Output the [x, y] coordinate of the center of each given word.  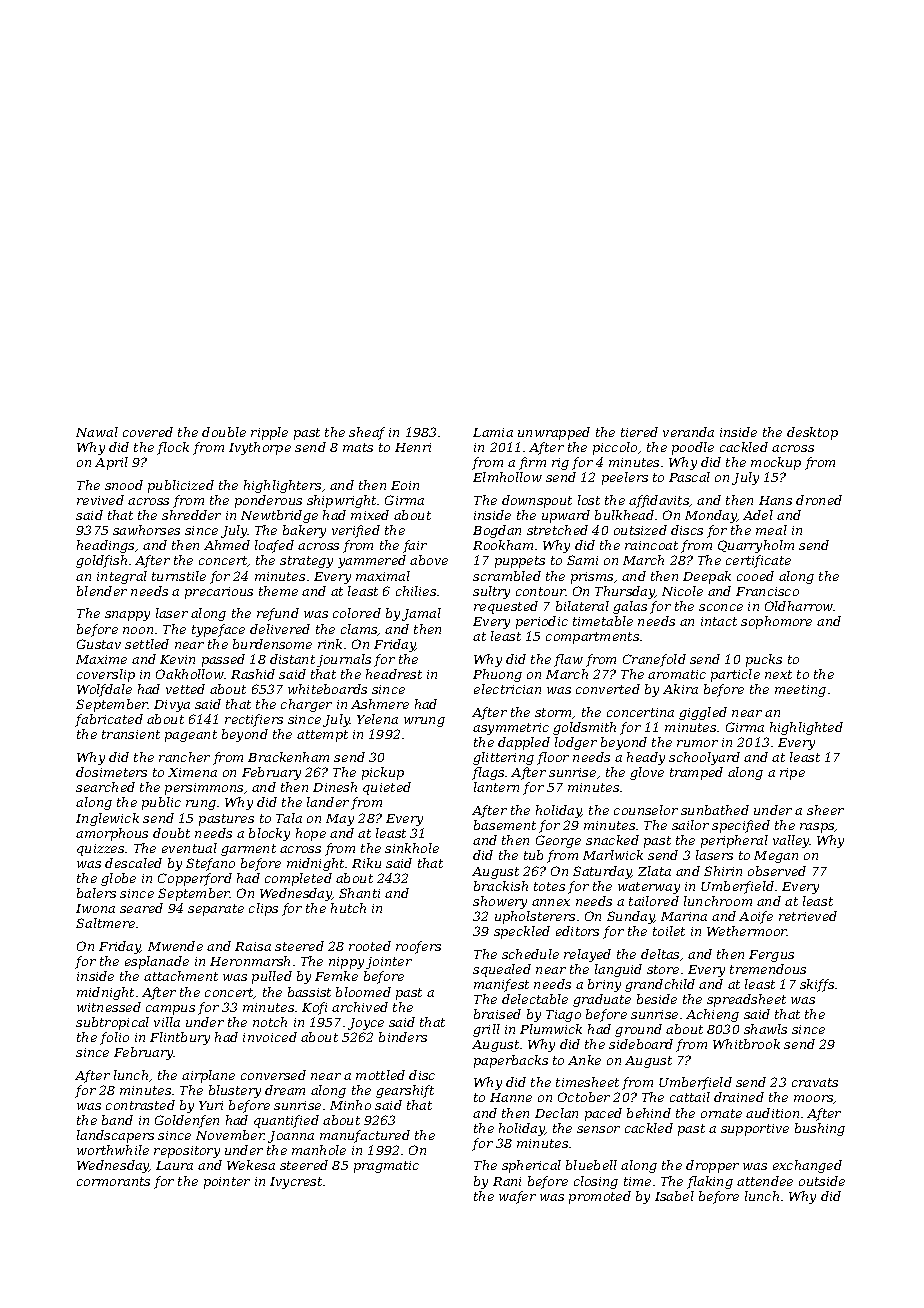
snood [124, 485]
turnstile [179, 576]
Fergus [771, 956]
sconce [721, 607]
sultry [491, 592]
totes [549, 886]
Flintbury [180, 1038]
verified [356, 531]
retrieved [808, 916]
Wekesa [251, 1165]
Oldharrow [799, 606]
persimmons [204, 789]
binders [403, 1037]
